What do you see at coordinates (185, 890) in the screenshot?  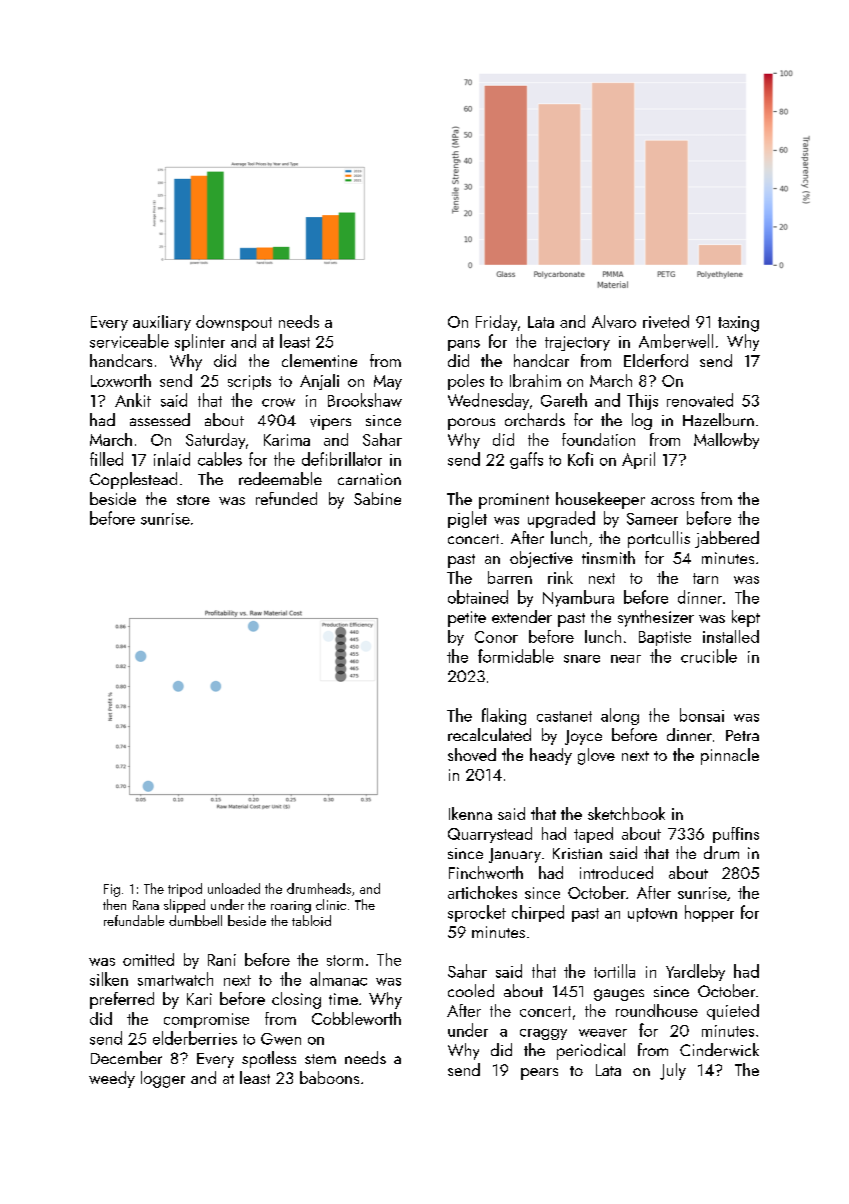 I see `tripod` at bounding box center [185, 890].
